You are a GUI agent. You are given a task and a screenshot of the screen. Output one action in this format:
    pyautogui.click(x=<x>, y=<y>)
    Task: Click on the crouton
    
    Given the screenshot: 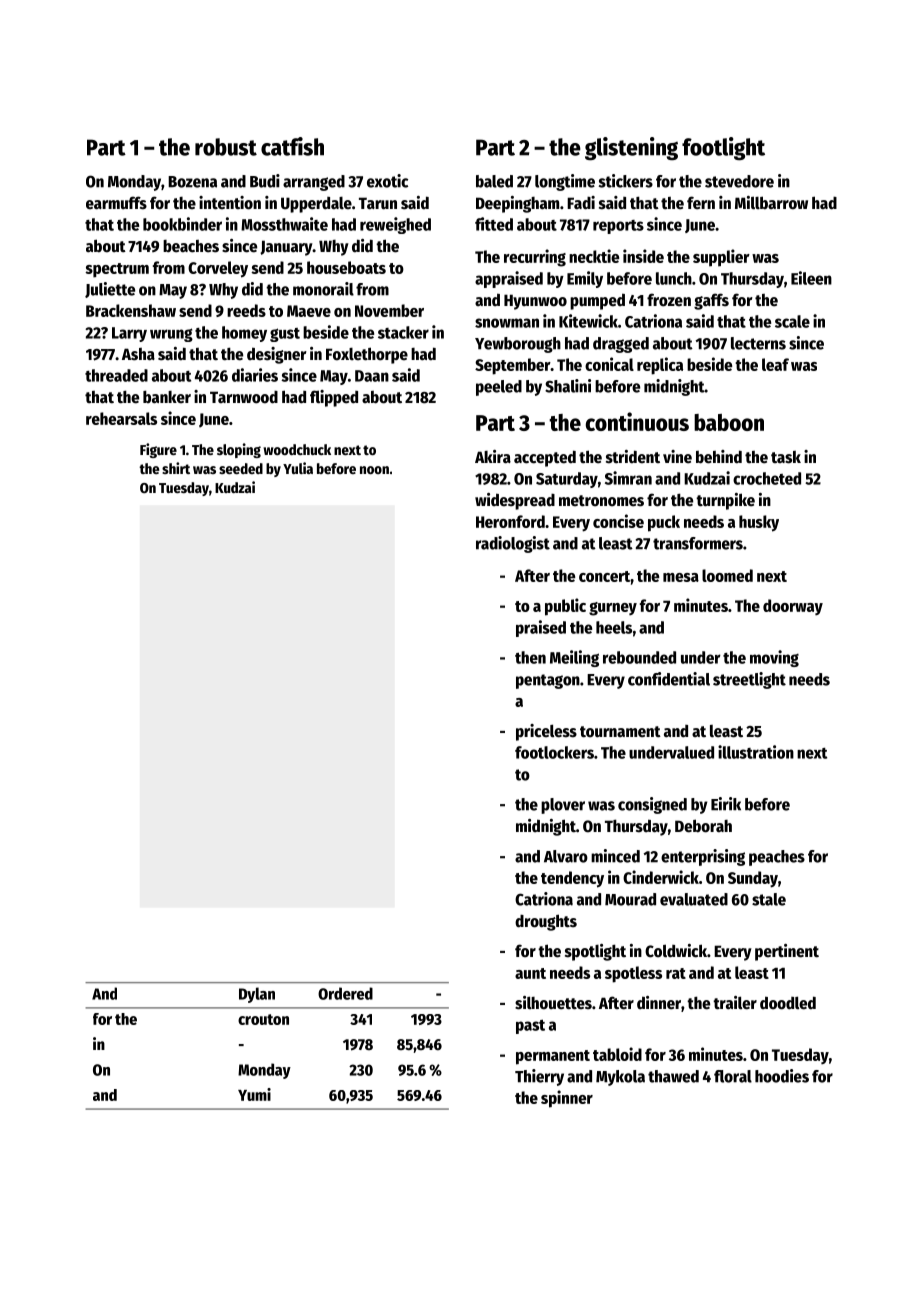 What is the action you would take?
    pyautogui.click(x=263, y=1019)
